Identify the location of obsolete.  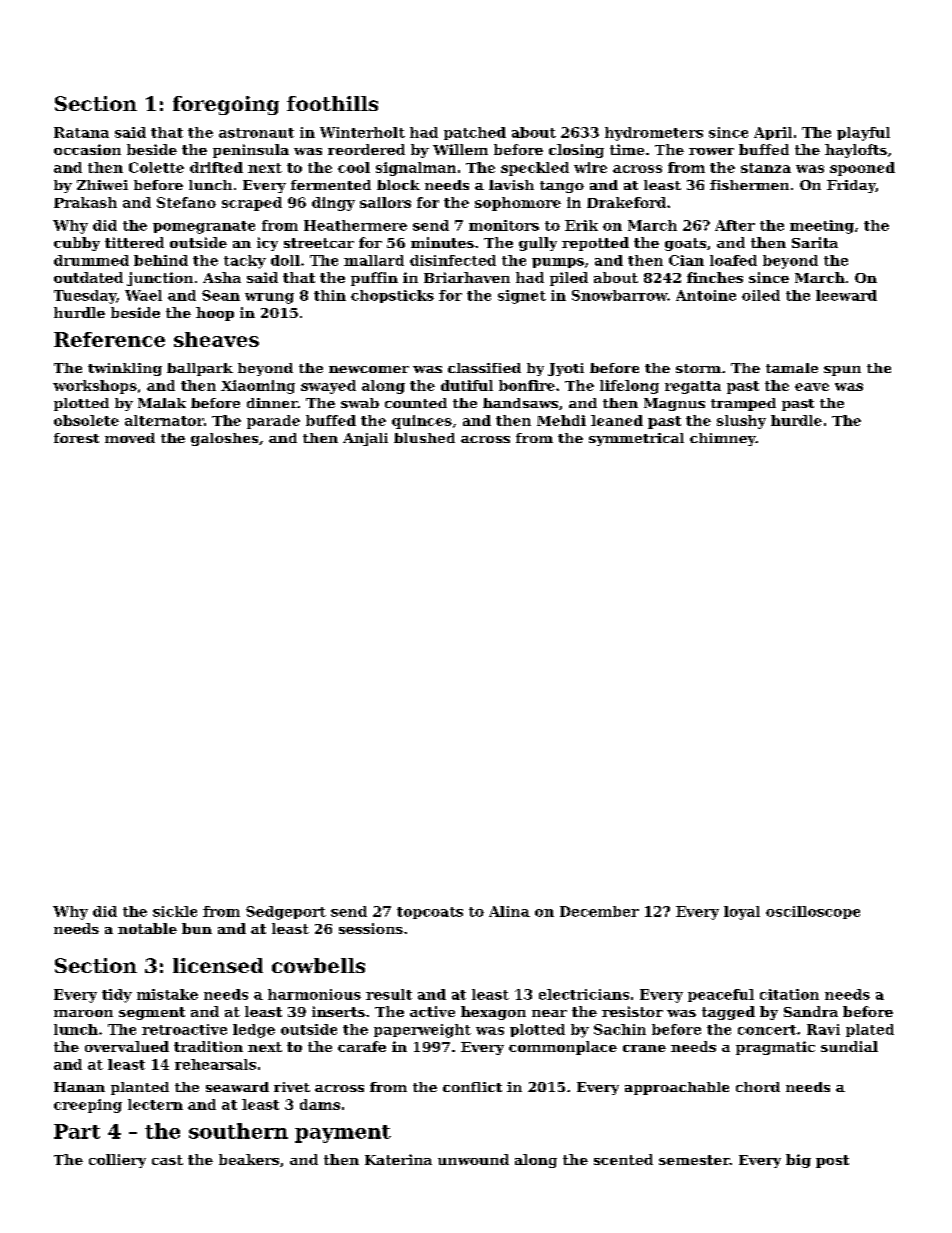
(86, 420).
